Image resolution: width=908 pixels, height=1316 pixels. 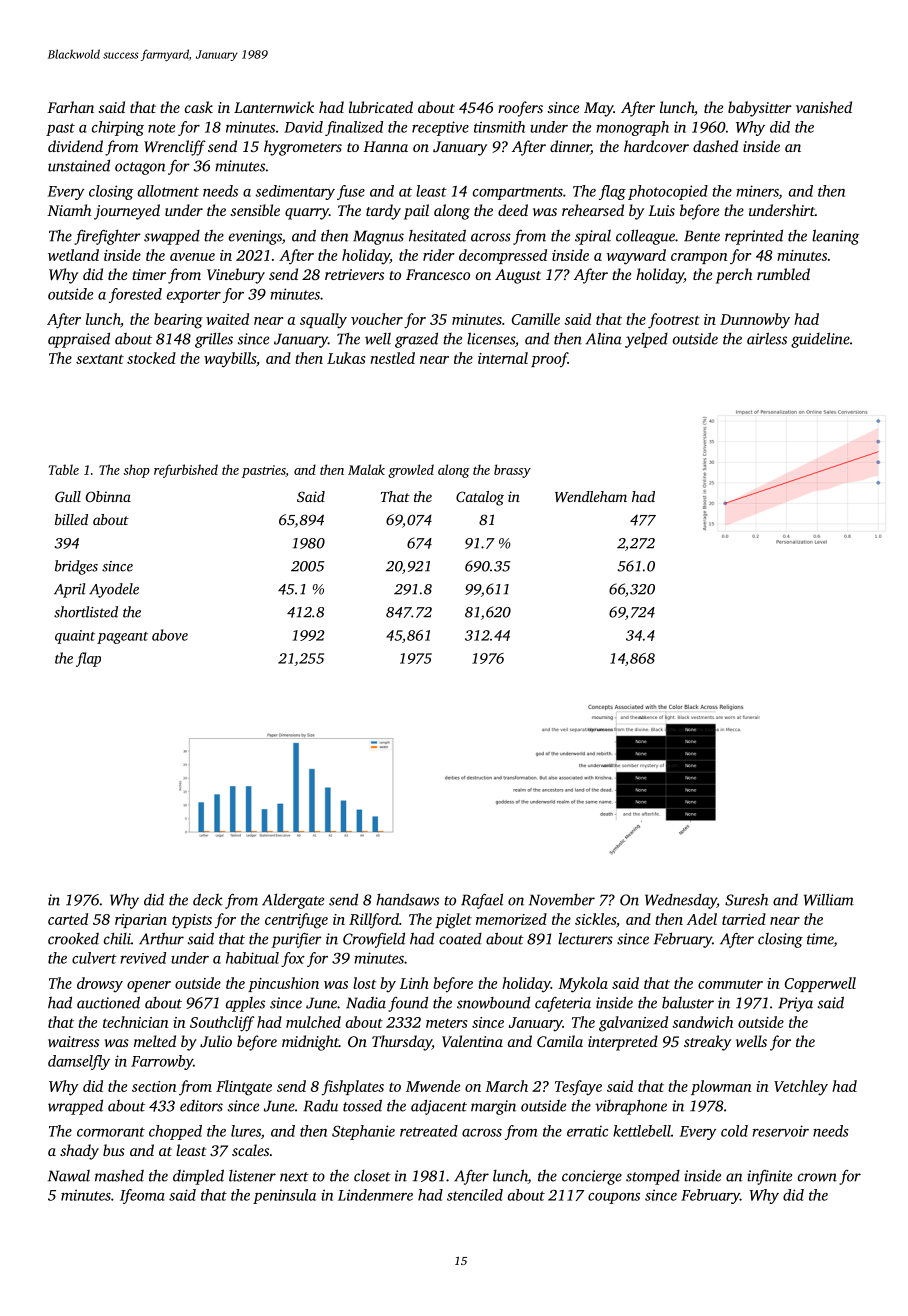 I want to click on Nawal, so click(x=69, y=1176).
